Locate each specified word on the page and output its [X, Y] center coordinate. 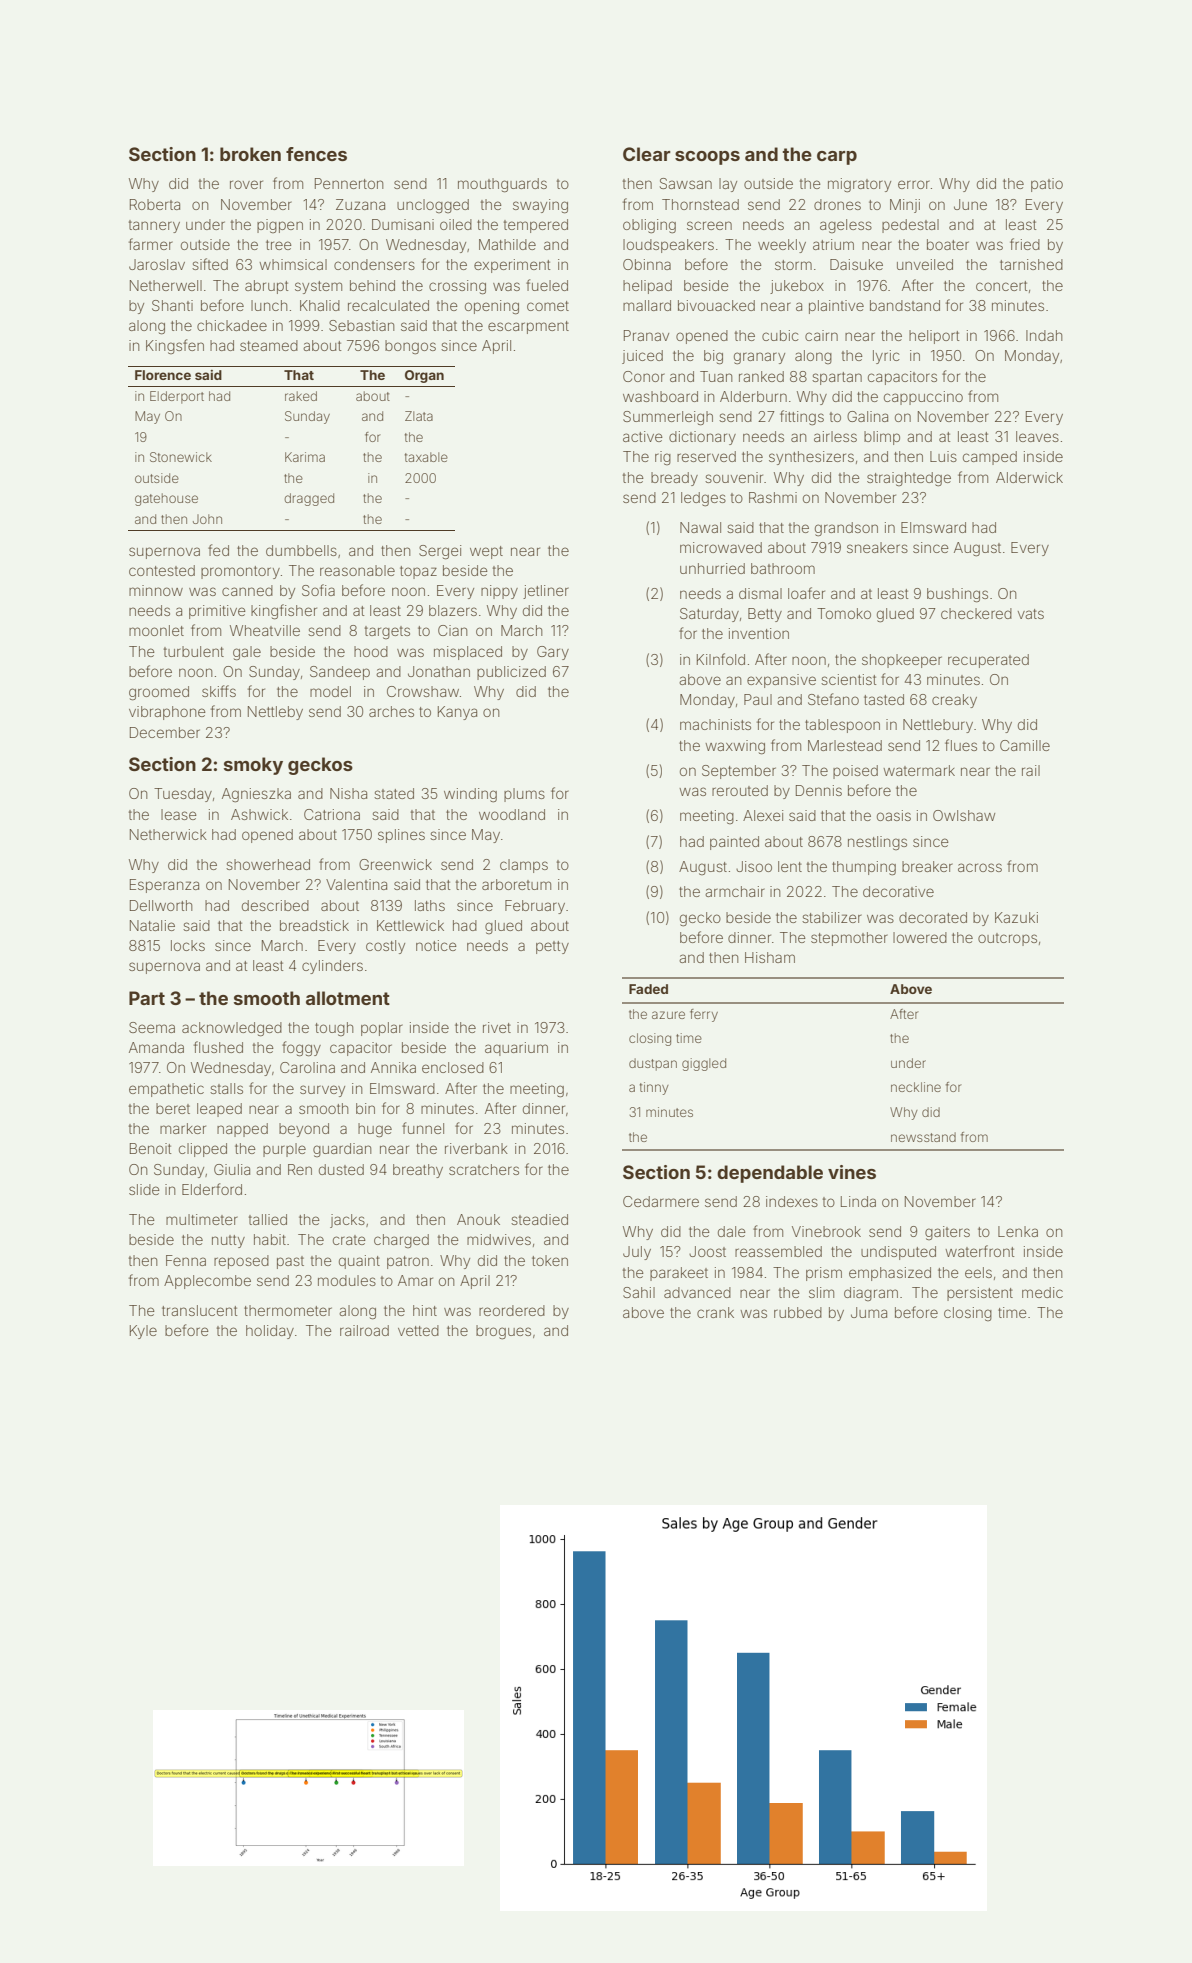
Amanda [156, 1047]
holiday [270, 1332]
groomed [159, 693]
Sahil [639, 1292]
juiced [642, 357]
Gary [553, 653]
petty [552, 947]
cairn [821, 335]
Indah [1044, 335]
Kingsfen [175, 346]
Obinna [647, 264]
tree [279, 245]
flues [961, 745]
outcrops [1007, 939]
